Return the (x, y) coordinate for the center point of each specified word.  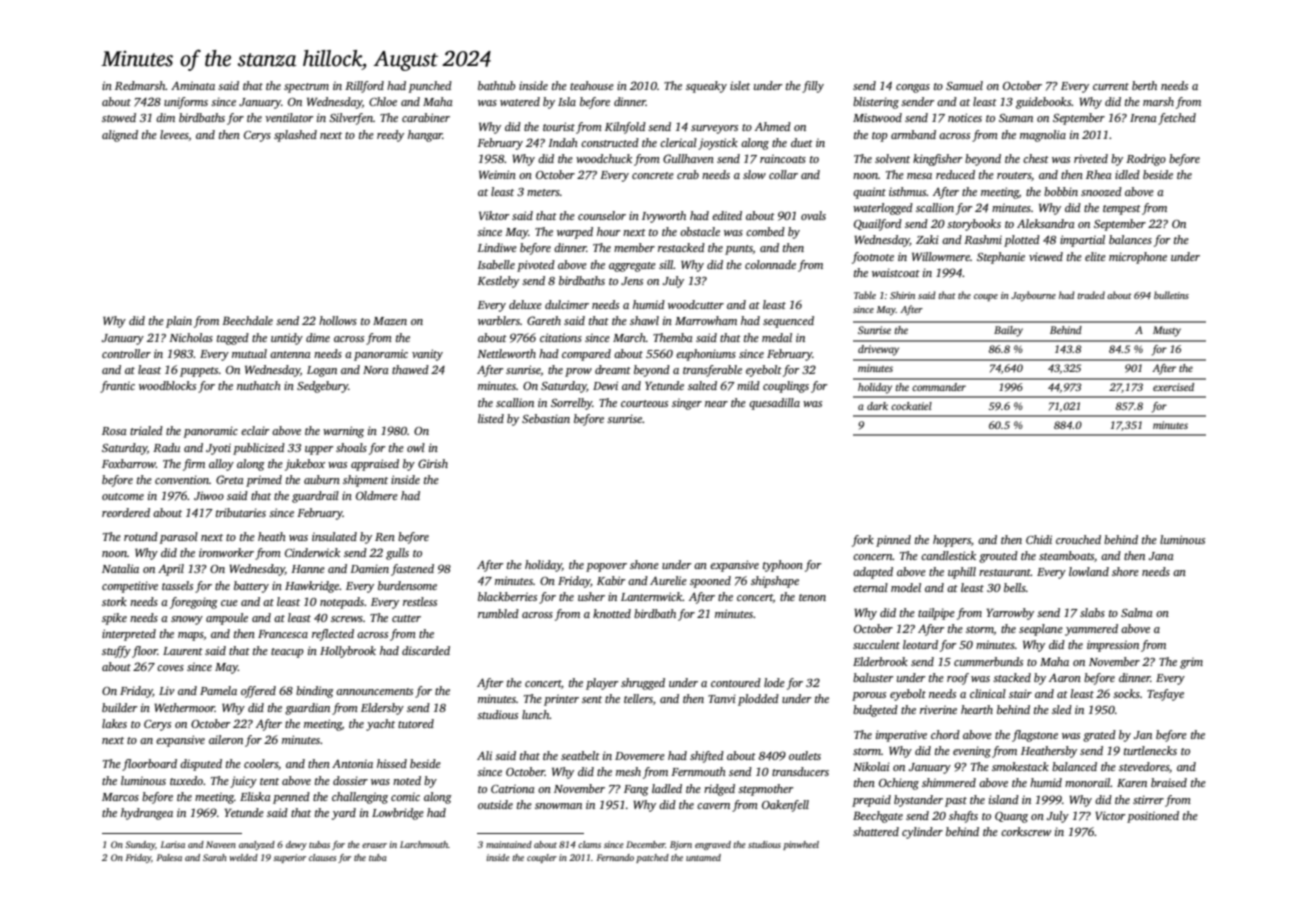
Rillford (364, 87)
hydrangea (147, 814)
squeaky (706, 87)
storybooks (974, 225)
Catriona (513, 788)
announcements (374, 691)
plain (179, 322)
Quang (1011, 817)
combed (765, 231)
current (1111, 86)
